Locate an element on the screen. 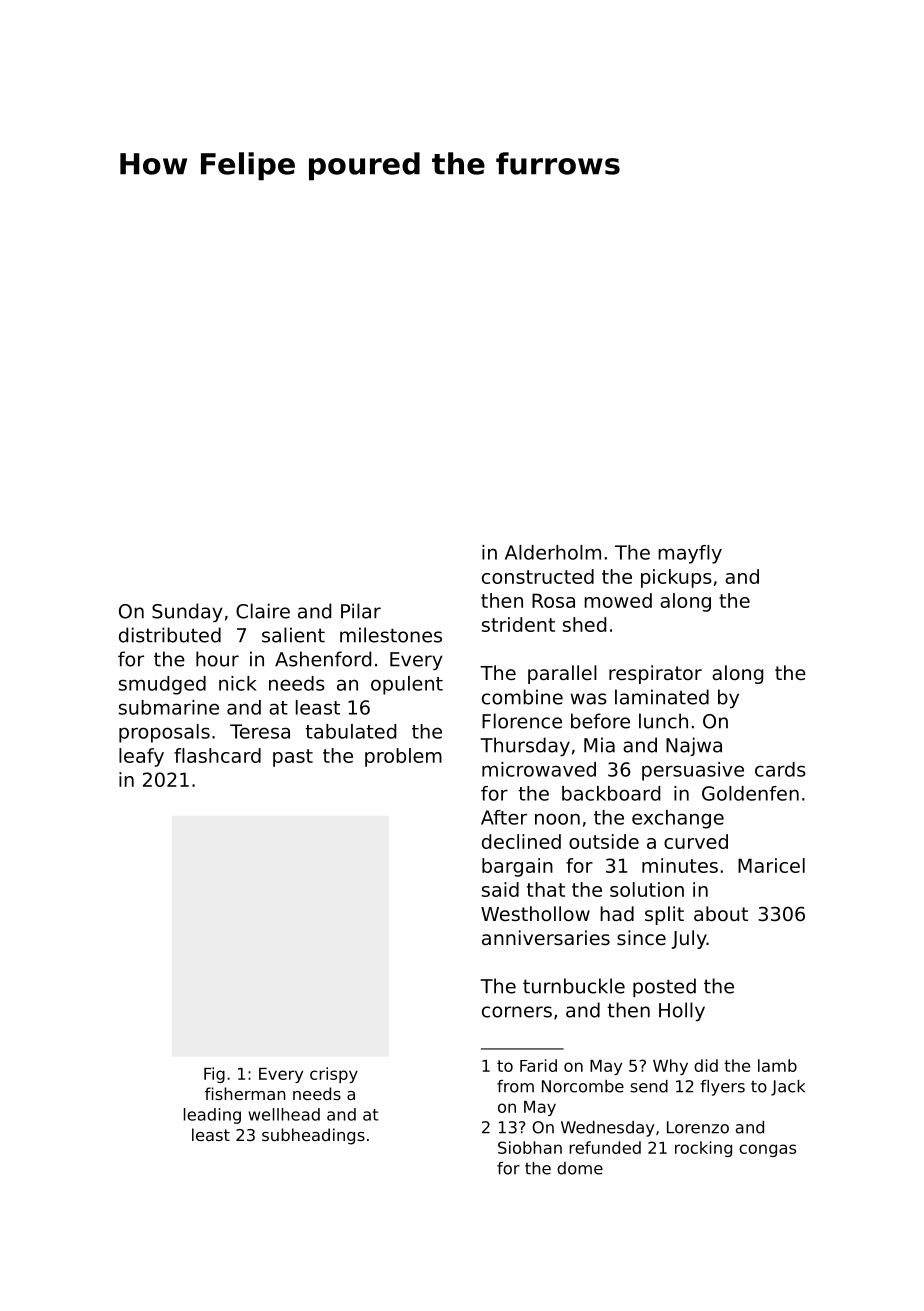 This screenshot has width=924, height=1311. Sunday is located at coordinates (187, 612).
